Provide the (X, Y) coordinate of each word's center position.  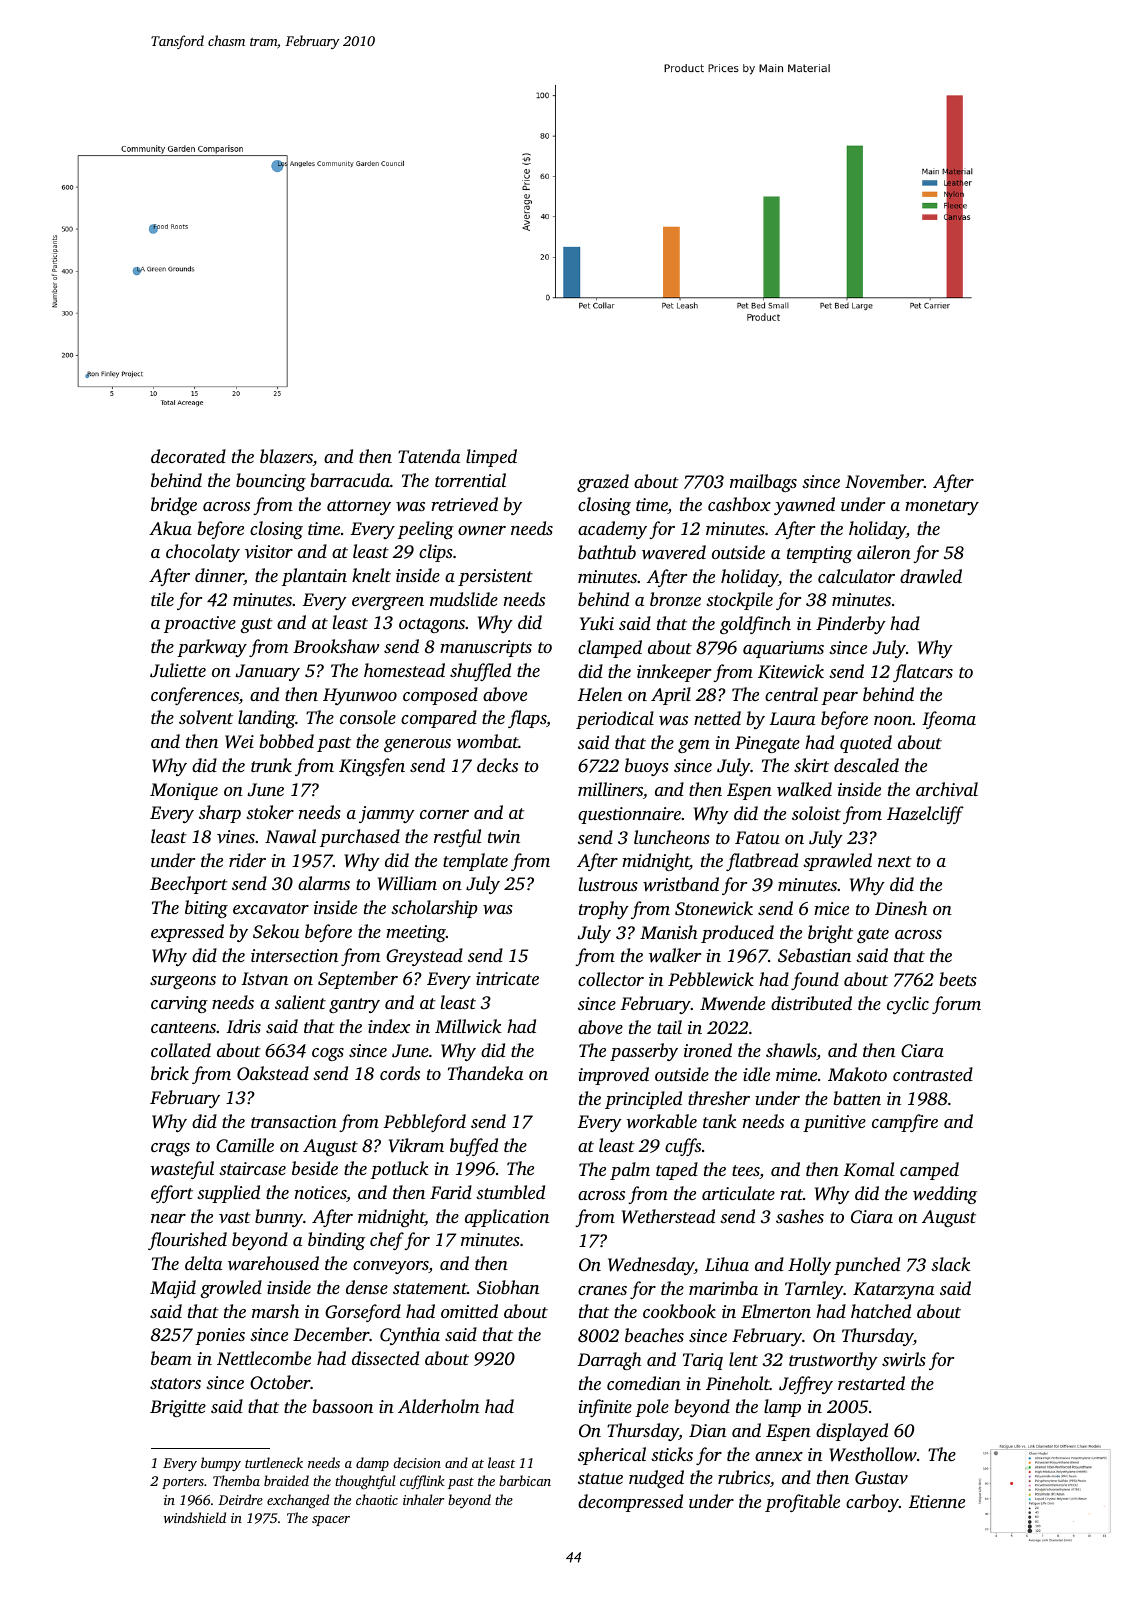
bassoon (342, 1406)
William (407, 883)
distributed (811, 1003)
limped (491, 458)
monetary (942, 507)
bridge (174, 506)
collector (611, 979)
